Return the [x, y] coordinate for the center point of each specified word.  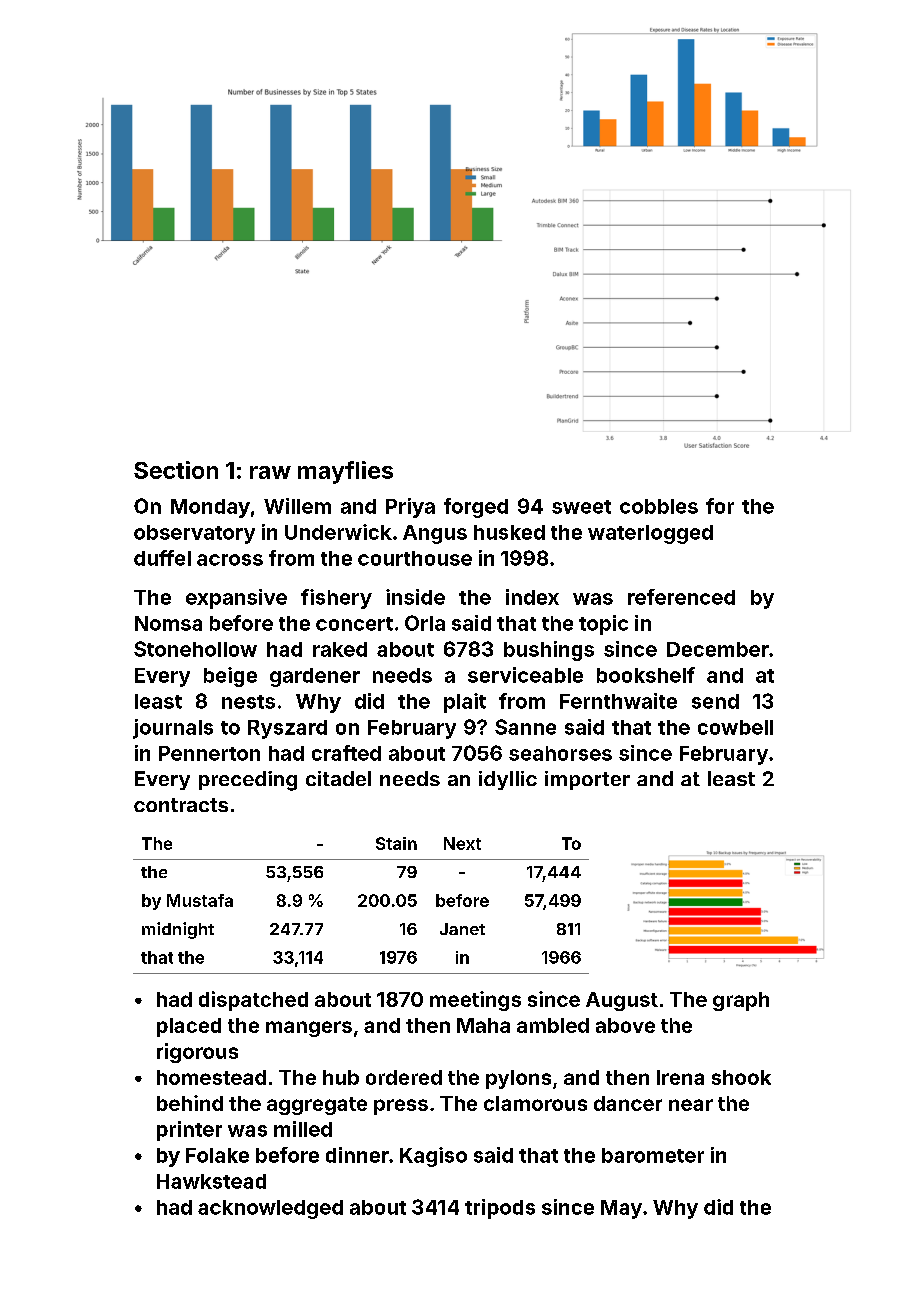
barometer [653, 1155]
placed [189, 1027]
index [532, 597]
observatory [194, 534]
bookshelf [646, 675]
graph [741, 1001]
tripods [500, 1209]
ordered [404, 1077]
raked [340, 649]
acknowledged [270, 1209]
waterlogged [650, 534]
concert [354, 624]
